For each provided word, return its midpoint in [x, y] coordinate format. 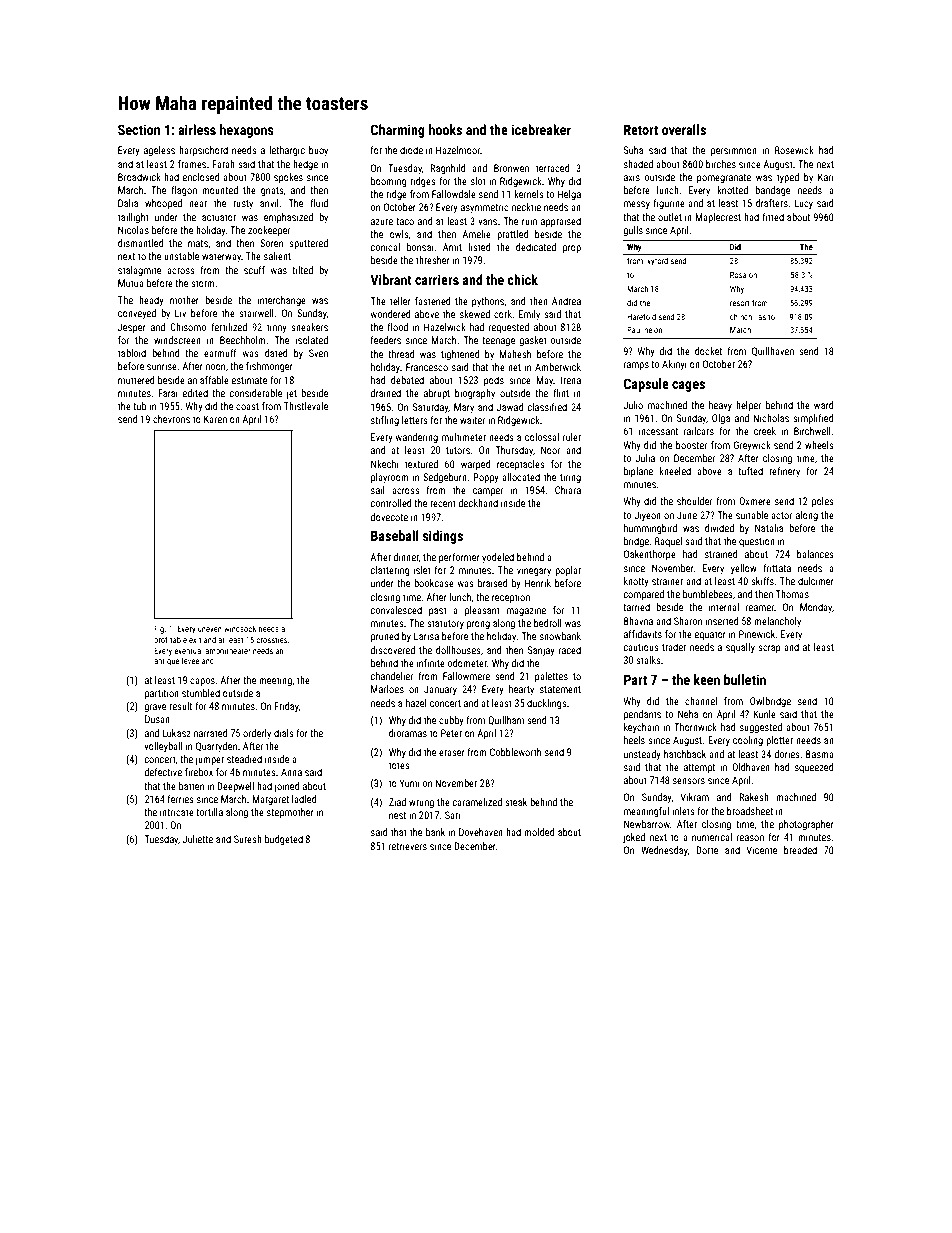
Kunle [764, 714]
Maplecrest [718, 218]
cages [688, 386]
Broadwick [139, 177]
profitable [170, 640]
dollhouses [458, 650]
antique [166, 662]
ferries [181, 799]
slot [478, 181]
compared [644, 595]
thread [401, 354]
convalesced [396, 610]
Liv [180, 313]
